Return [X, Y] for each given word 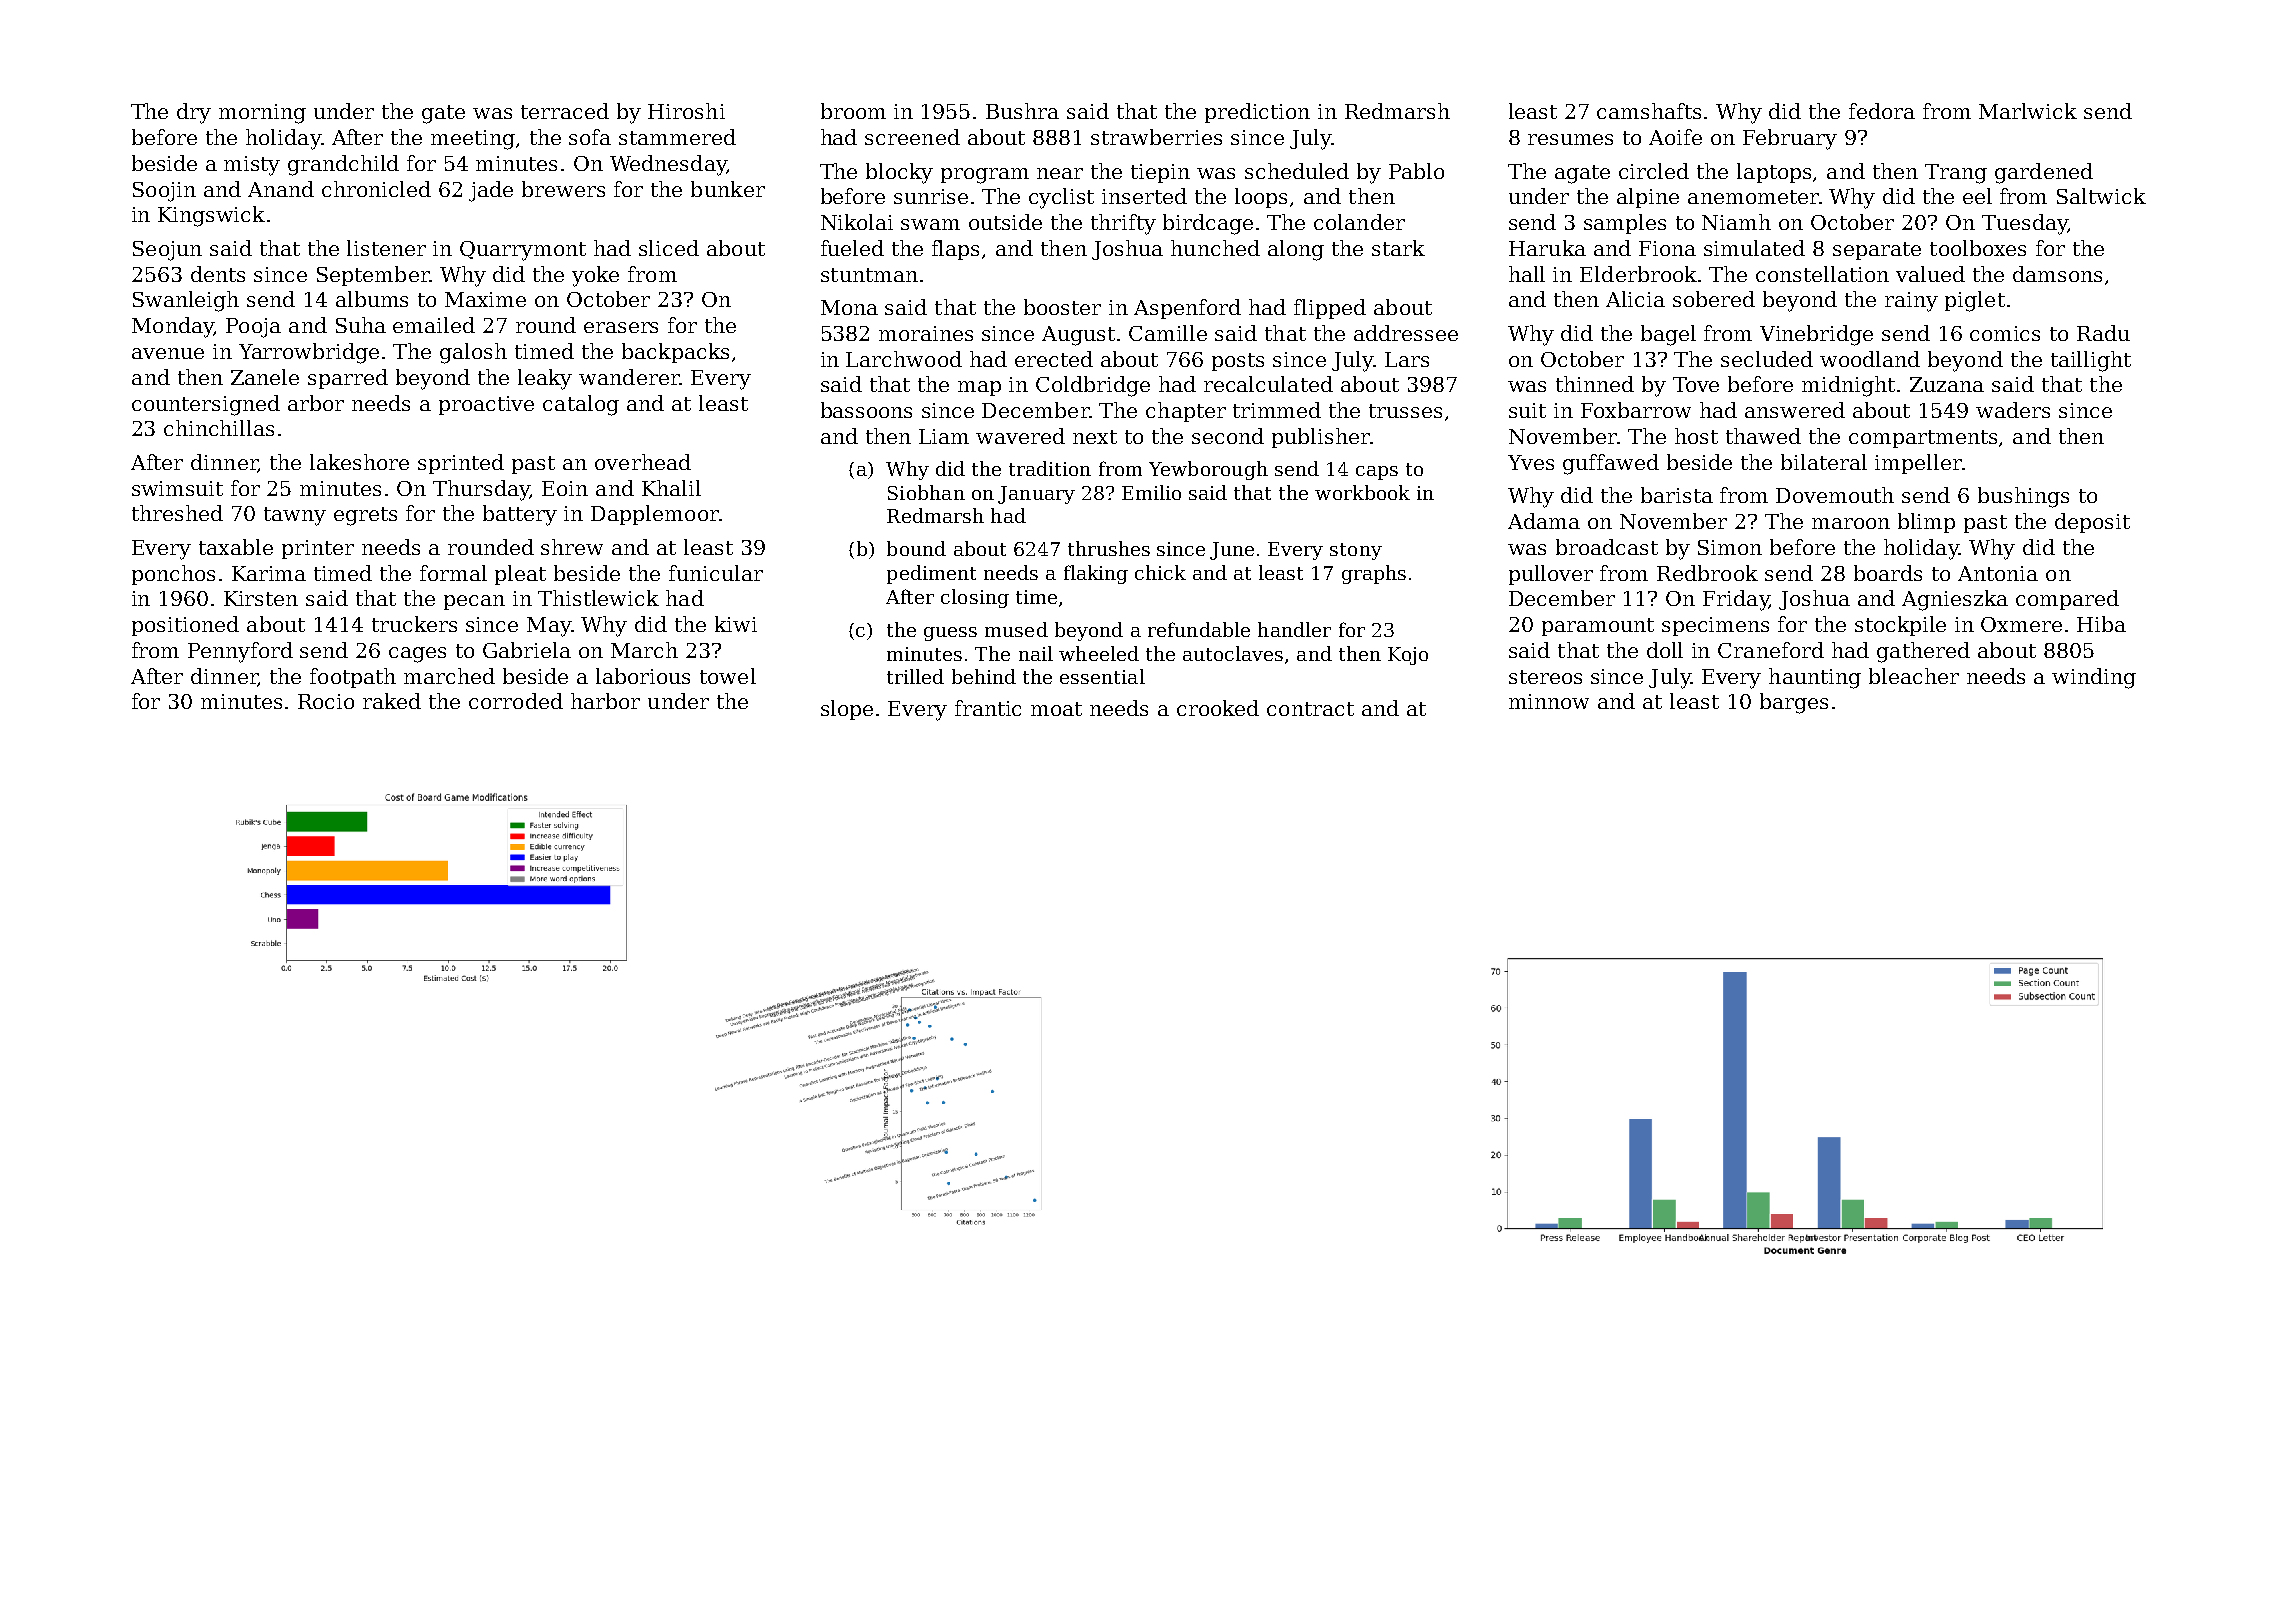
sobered [1714, 299]
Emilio [1151, 492]
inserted [1144, 196]
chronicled [376, 189]
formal [453, 573]
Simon [1730, 547]
